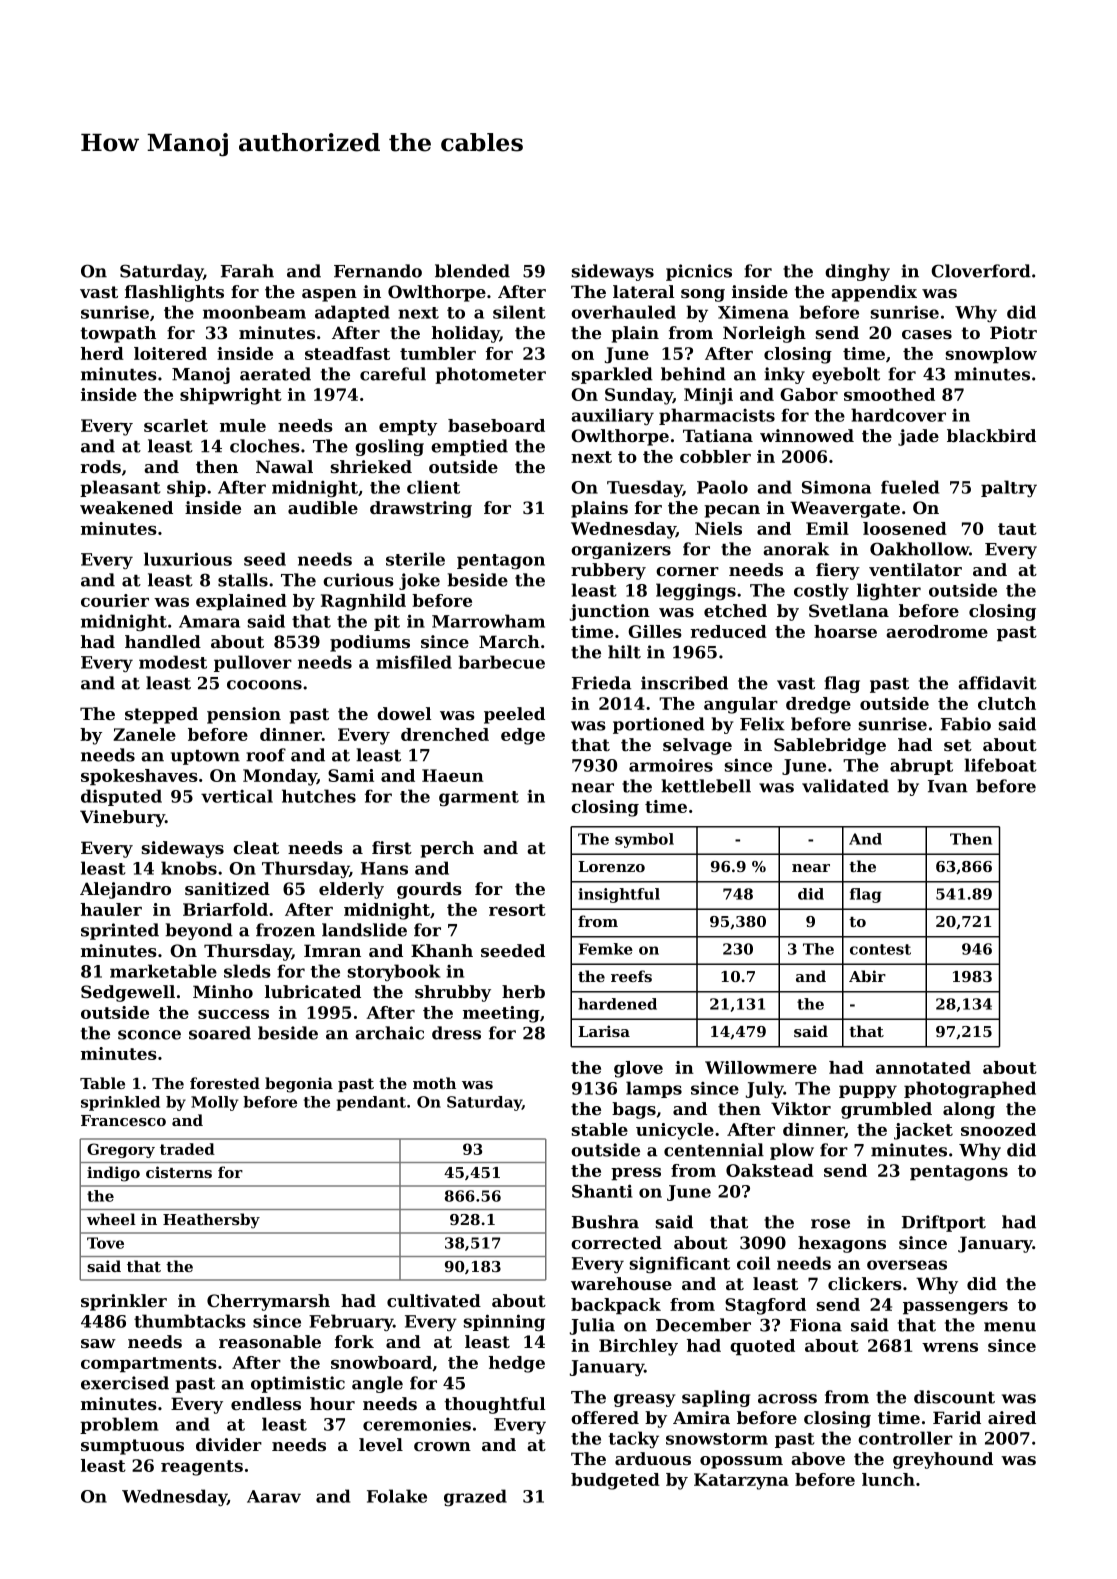 This screenshot has width=1117, height=1579. What do you see at coordinates (609, 612) in the screenshot?
I see `junction` at bounding box center [609, 612].
